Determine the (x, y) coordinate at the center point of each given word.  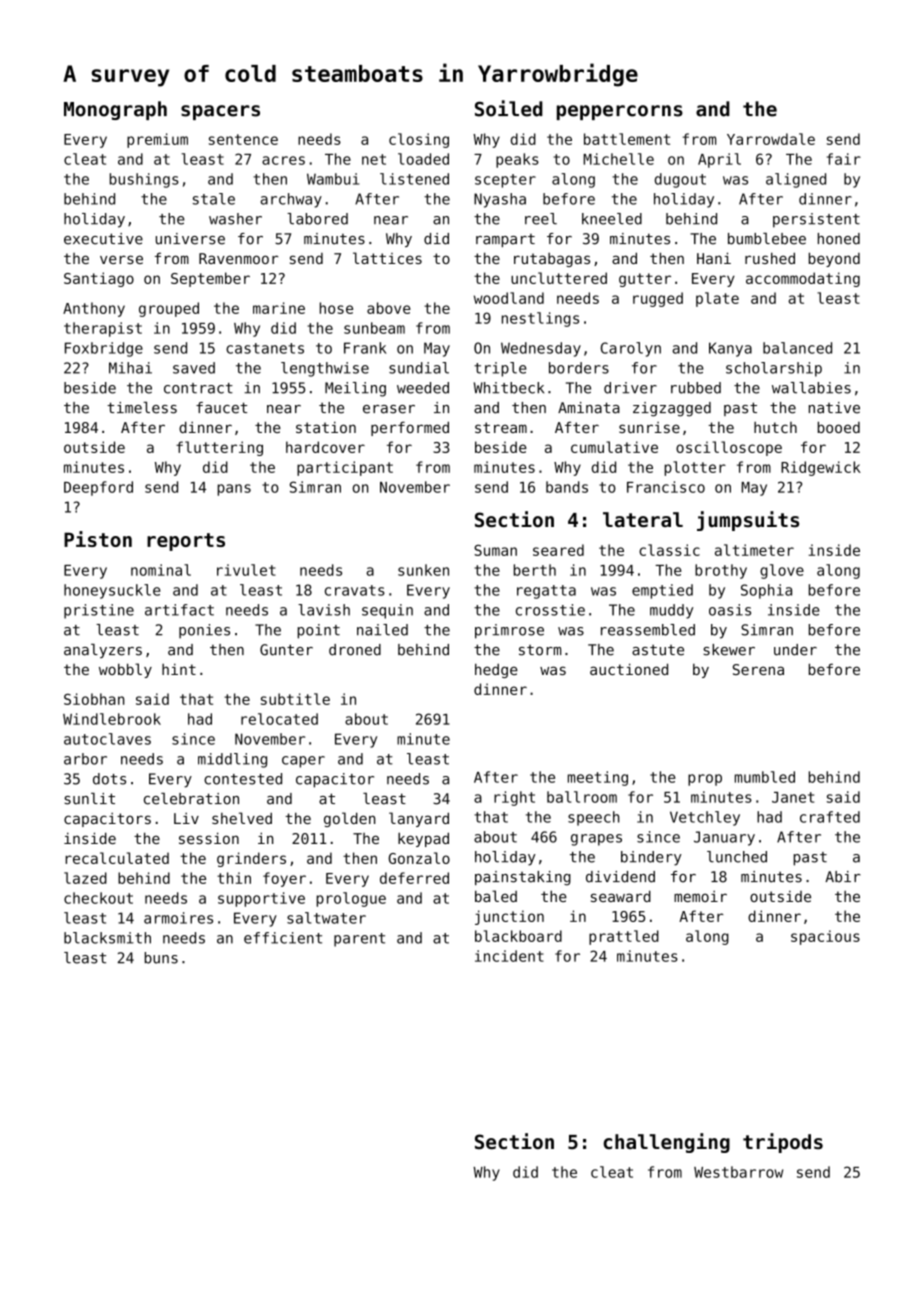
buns (161, 958)
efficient (283, 938)
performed (410, 428)
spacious (825, 937)
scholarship (774, 369)
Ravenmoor (238, 258)
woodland (509, 298)
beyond (834, 259)
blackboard (518, 936)
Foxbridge (104, 349)
